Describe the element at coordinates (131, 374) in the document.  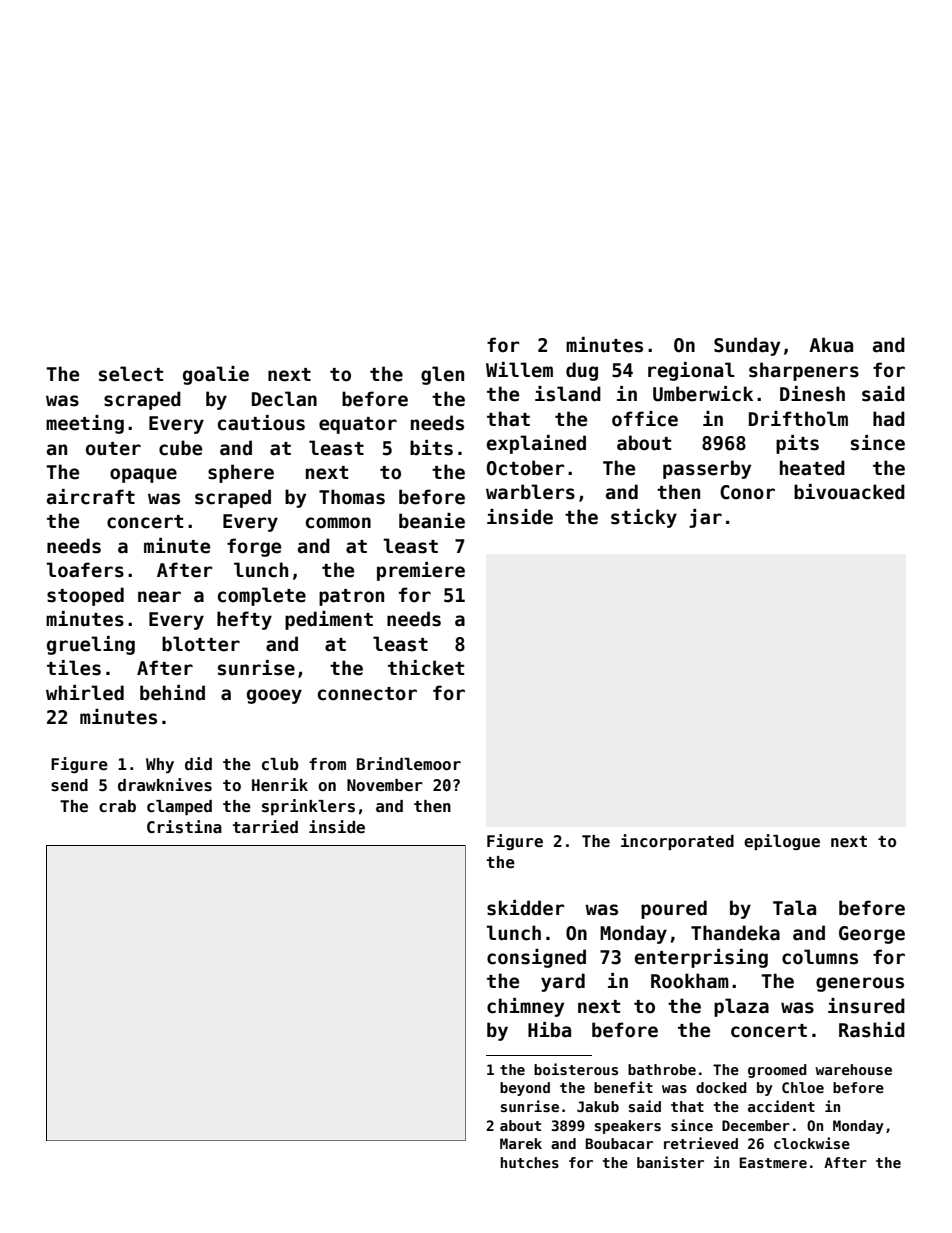
I see `select` at that location.
